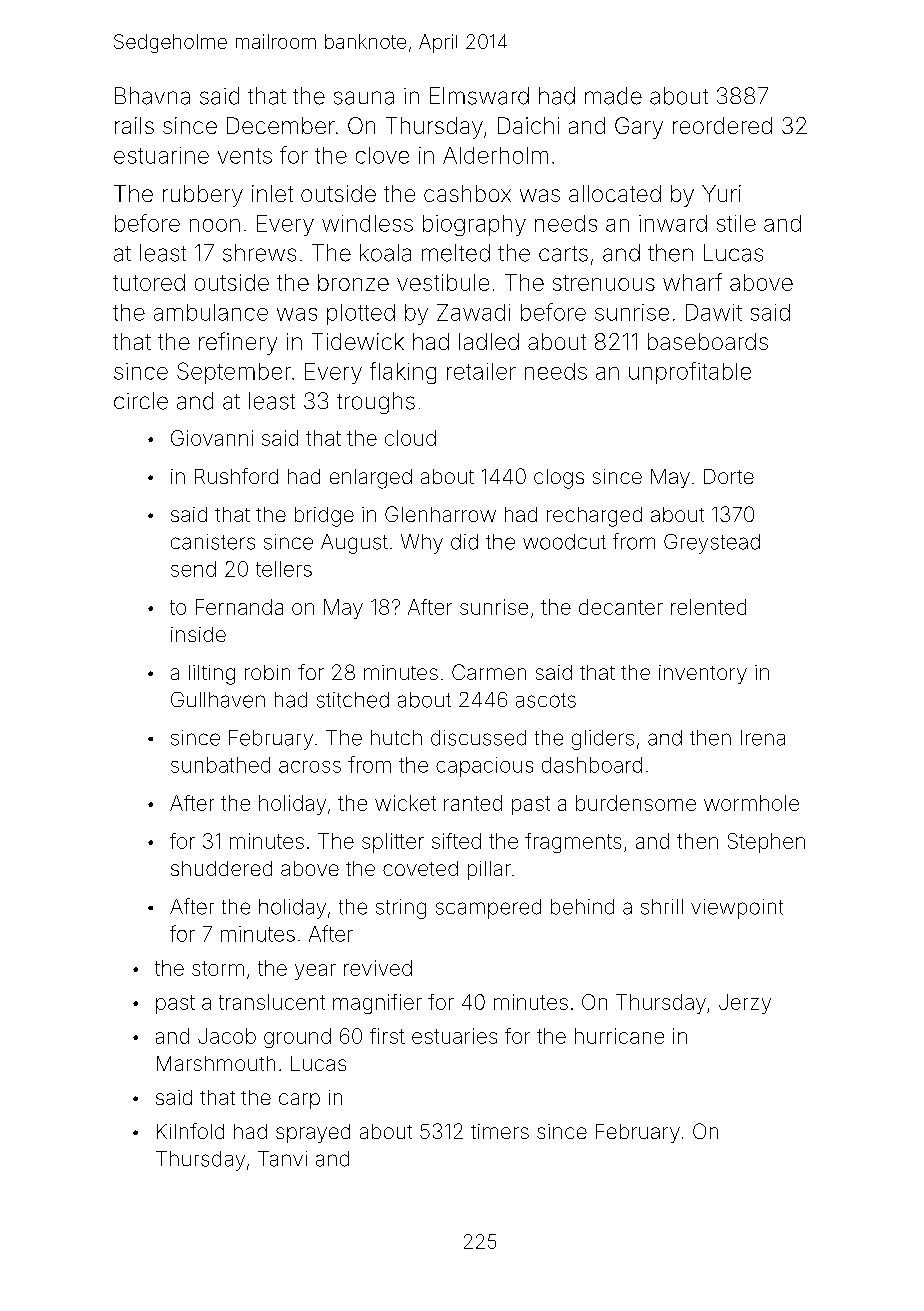 This page has width=924, height=1311. What do you see at coordinates (619, 1036) in the page?
I see `hurricane` at bounding box center [619, 1036].
